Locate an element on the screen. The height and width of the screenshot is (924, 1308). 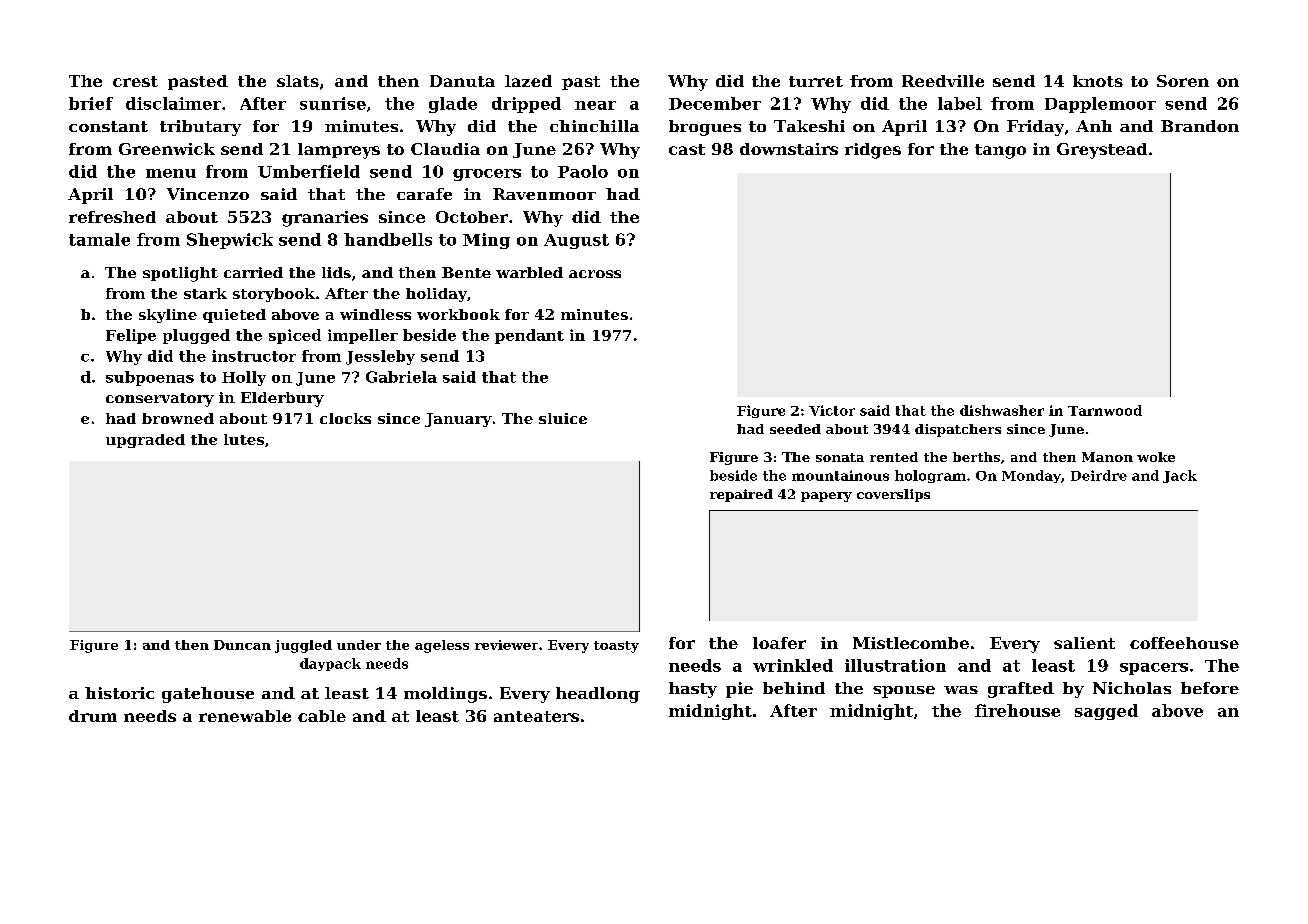
Gabriela is located at coordinates (401, 377).
